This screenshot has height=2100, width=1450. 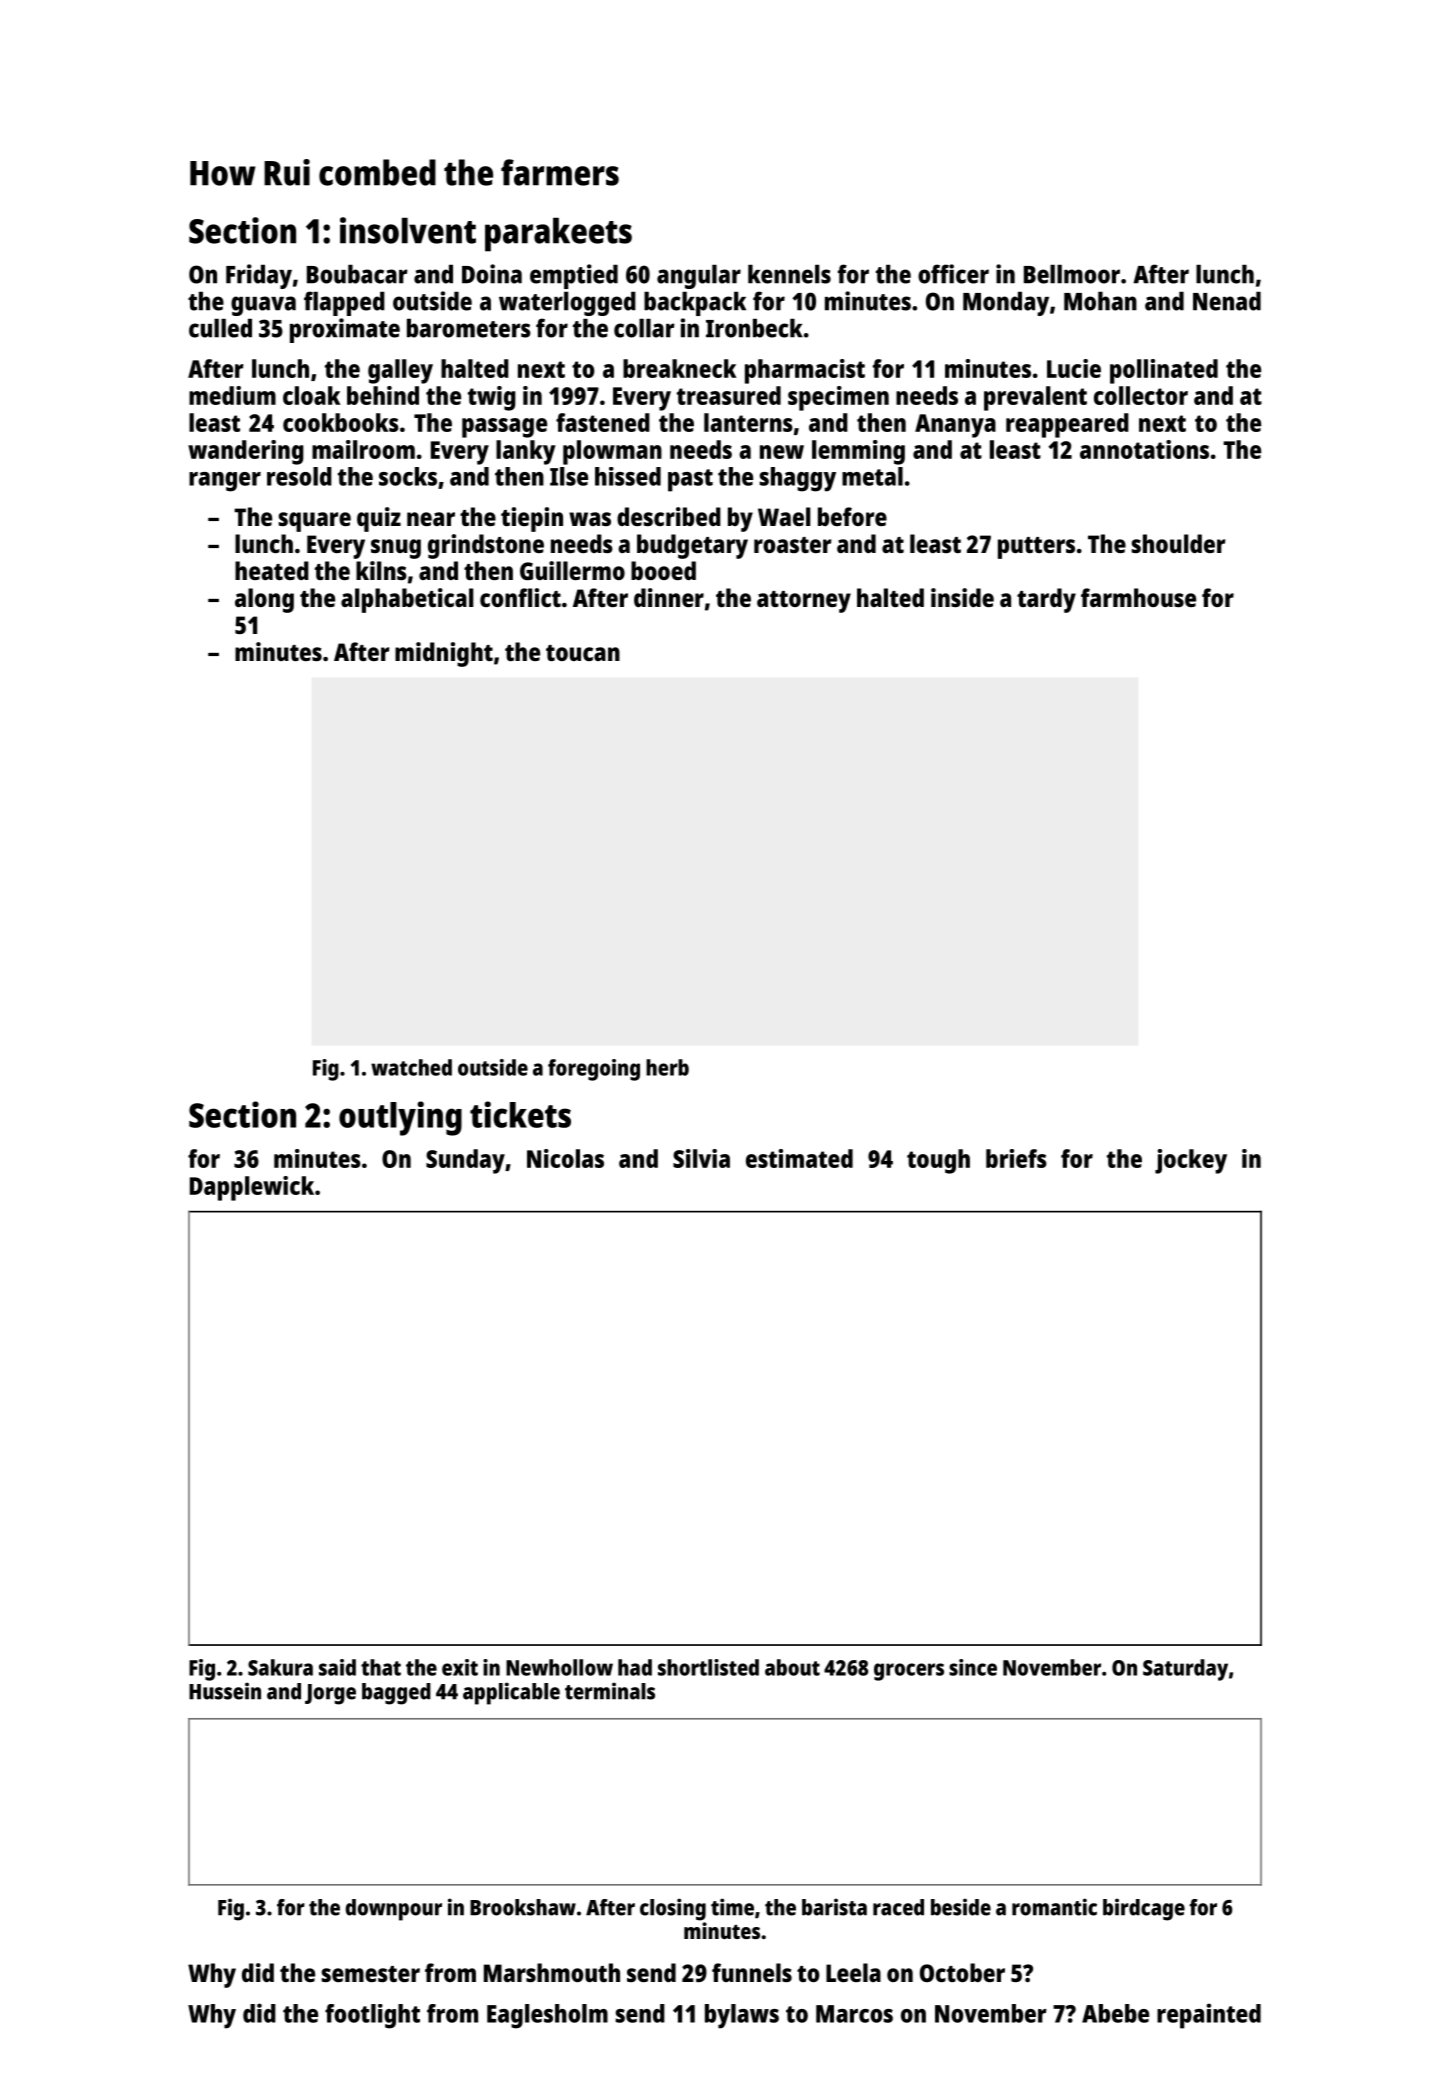 I want to click on treasured, so click(x=729, y=395).
